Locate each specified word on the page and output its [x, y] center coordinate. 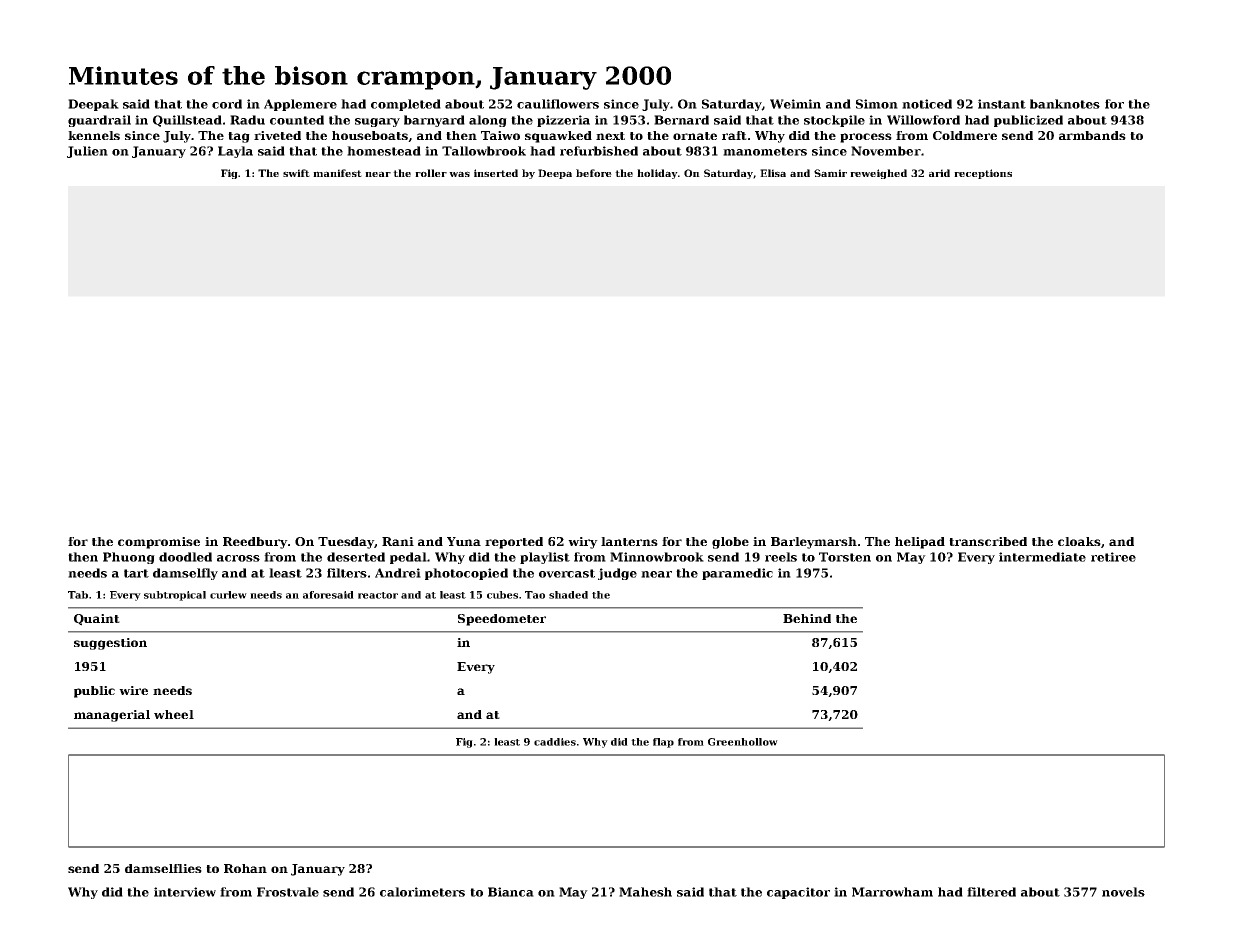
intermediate [1042, 557]
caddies [555, 742]
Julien [87, 152]
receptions [983, 174]
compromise [159, 543]
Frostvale [288, 892]
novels [1123, 892]
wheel [174, 714]
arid [939, 173]
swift [296, 173]
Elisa [773, 173]
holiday [657, 174]
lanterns [629, 541]
